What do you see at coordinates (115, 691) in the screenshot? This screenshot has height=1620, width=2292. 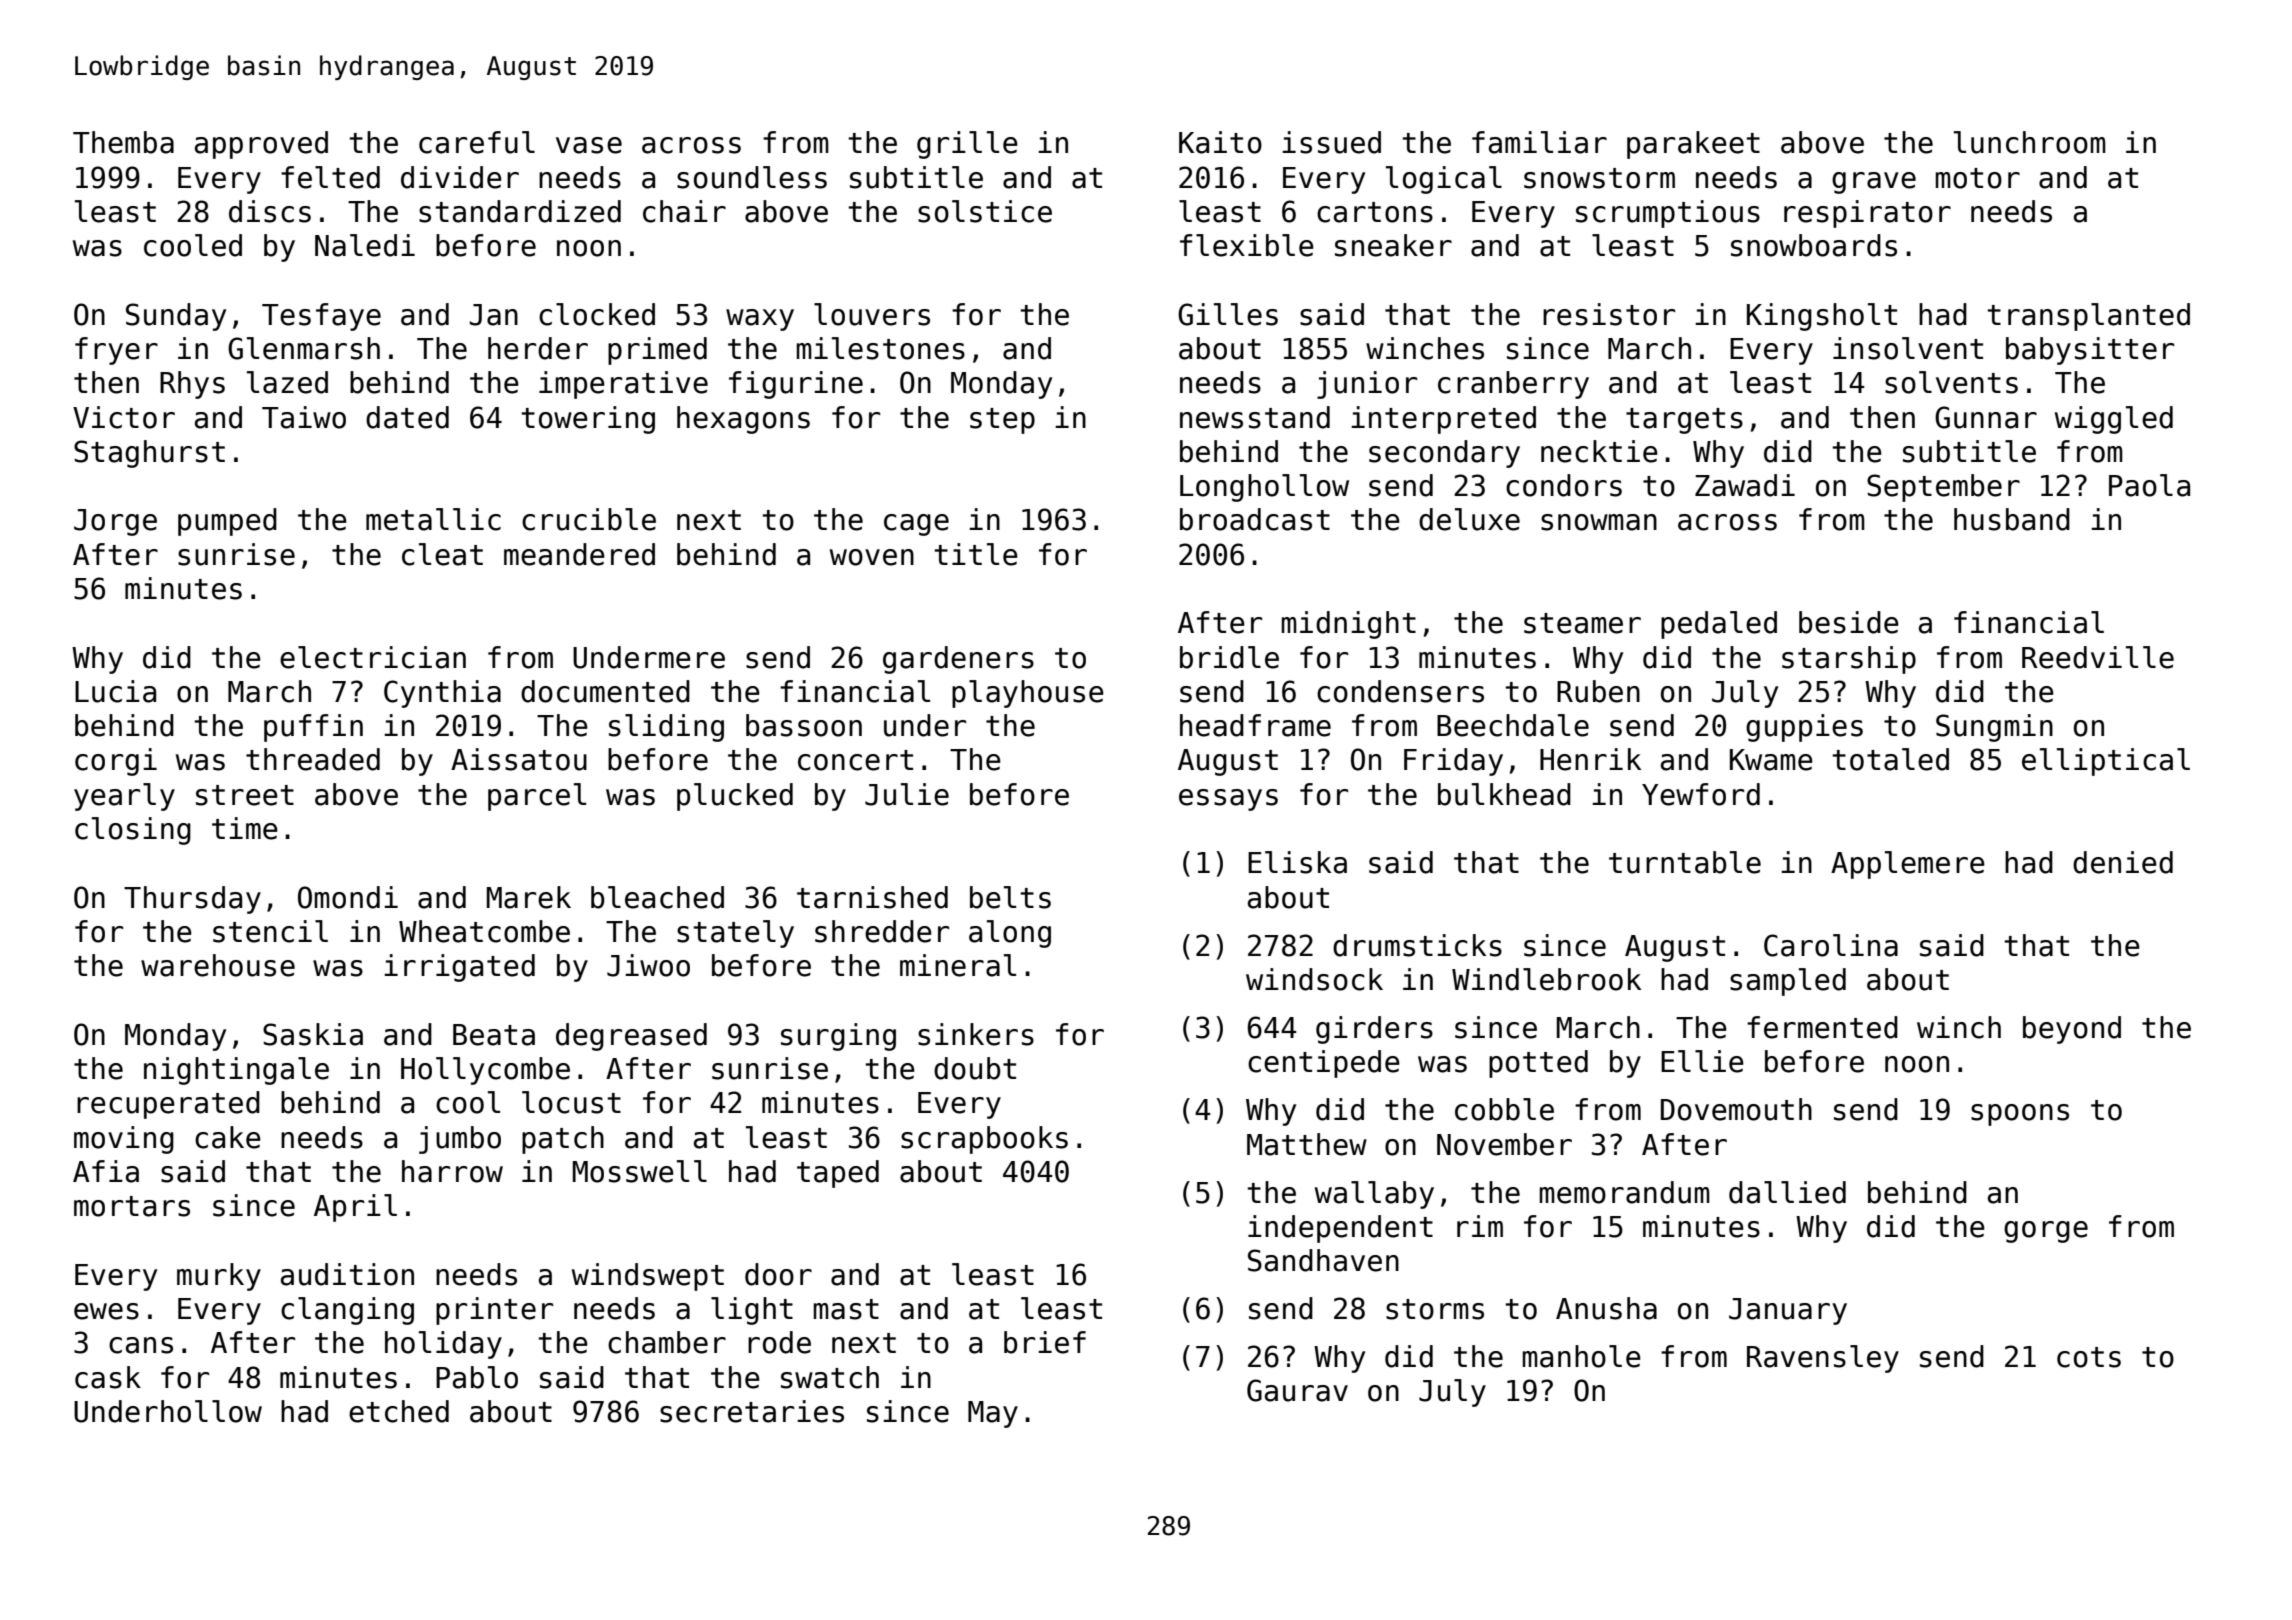 I see `Lucia` at bounding box center [115, 691].
